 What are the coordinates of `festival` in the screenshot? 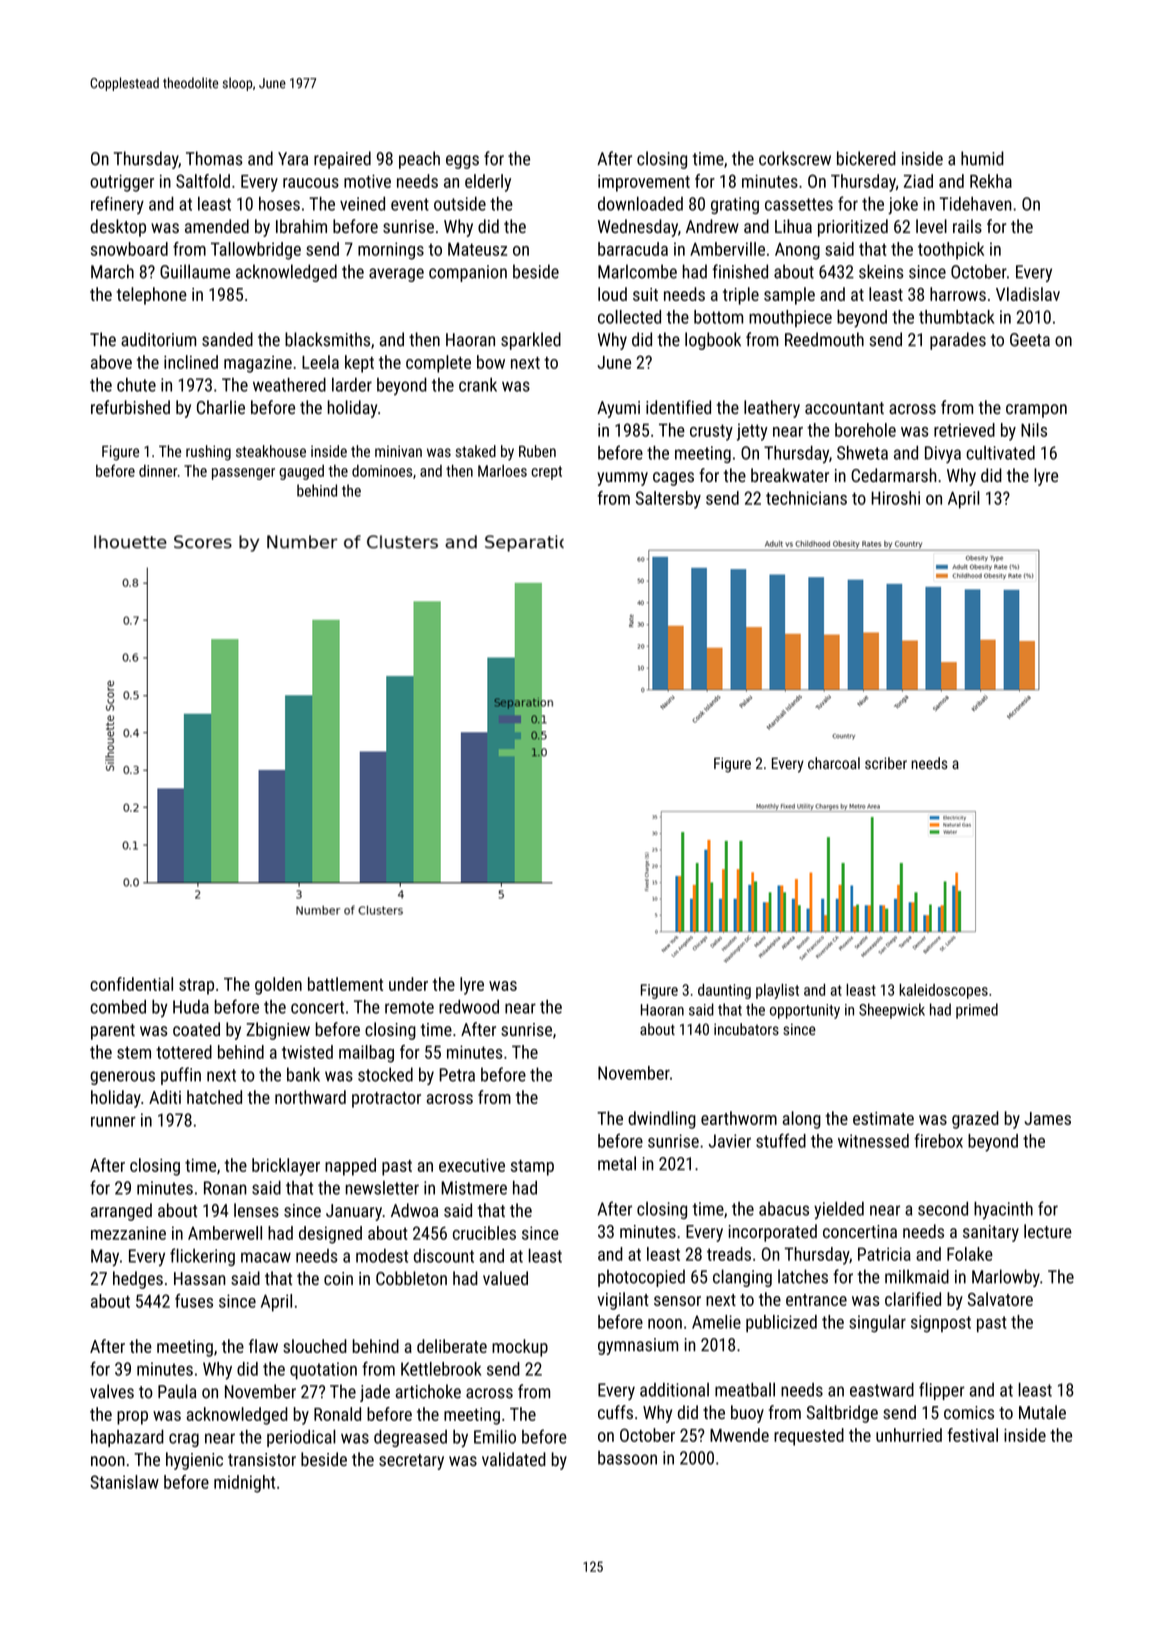 It's located at (973, 1435).
